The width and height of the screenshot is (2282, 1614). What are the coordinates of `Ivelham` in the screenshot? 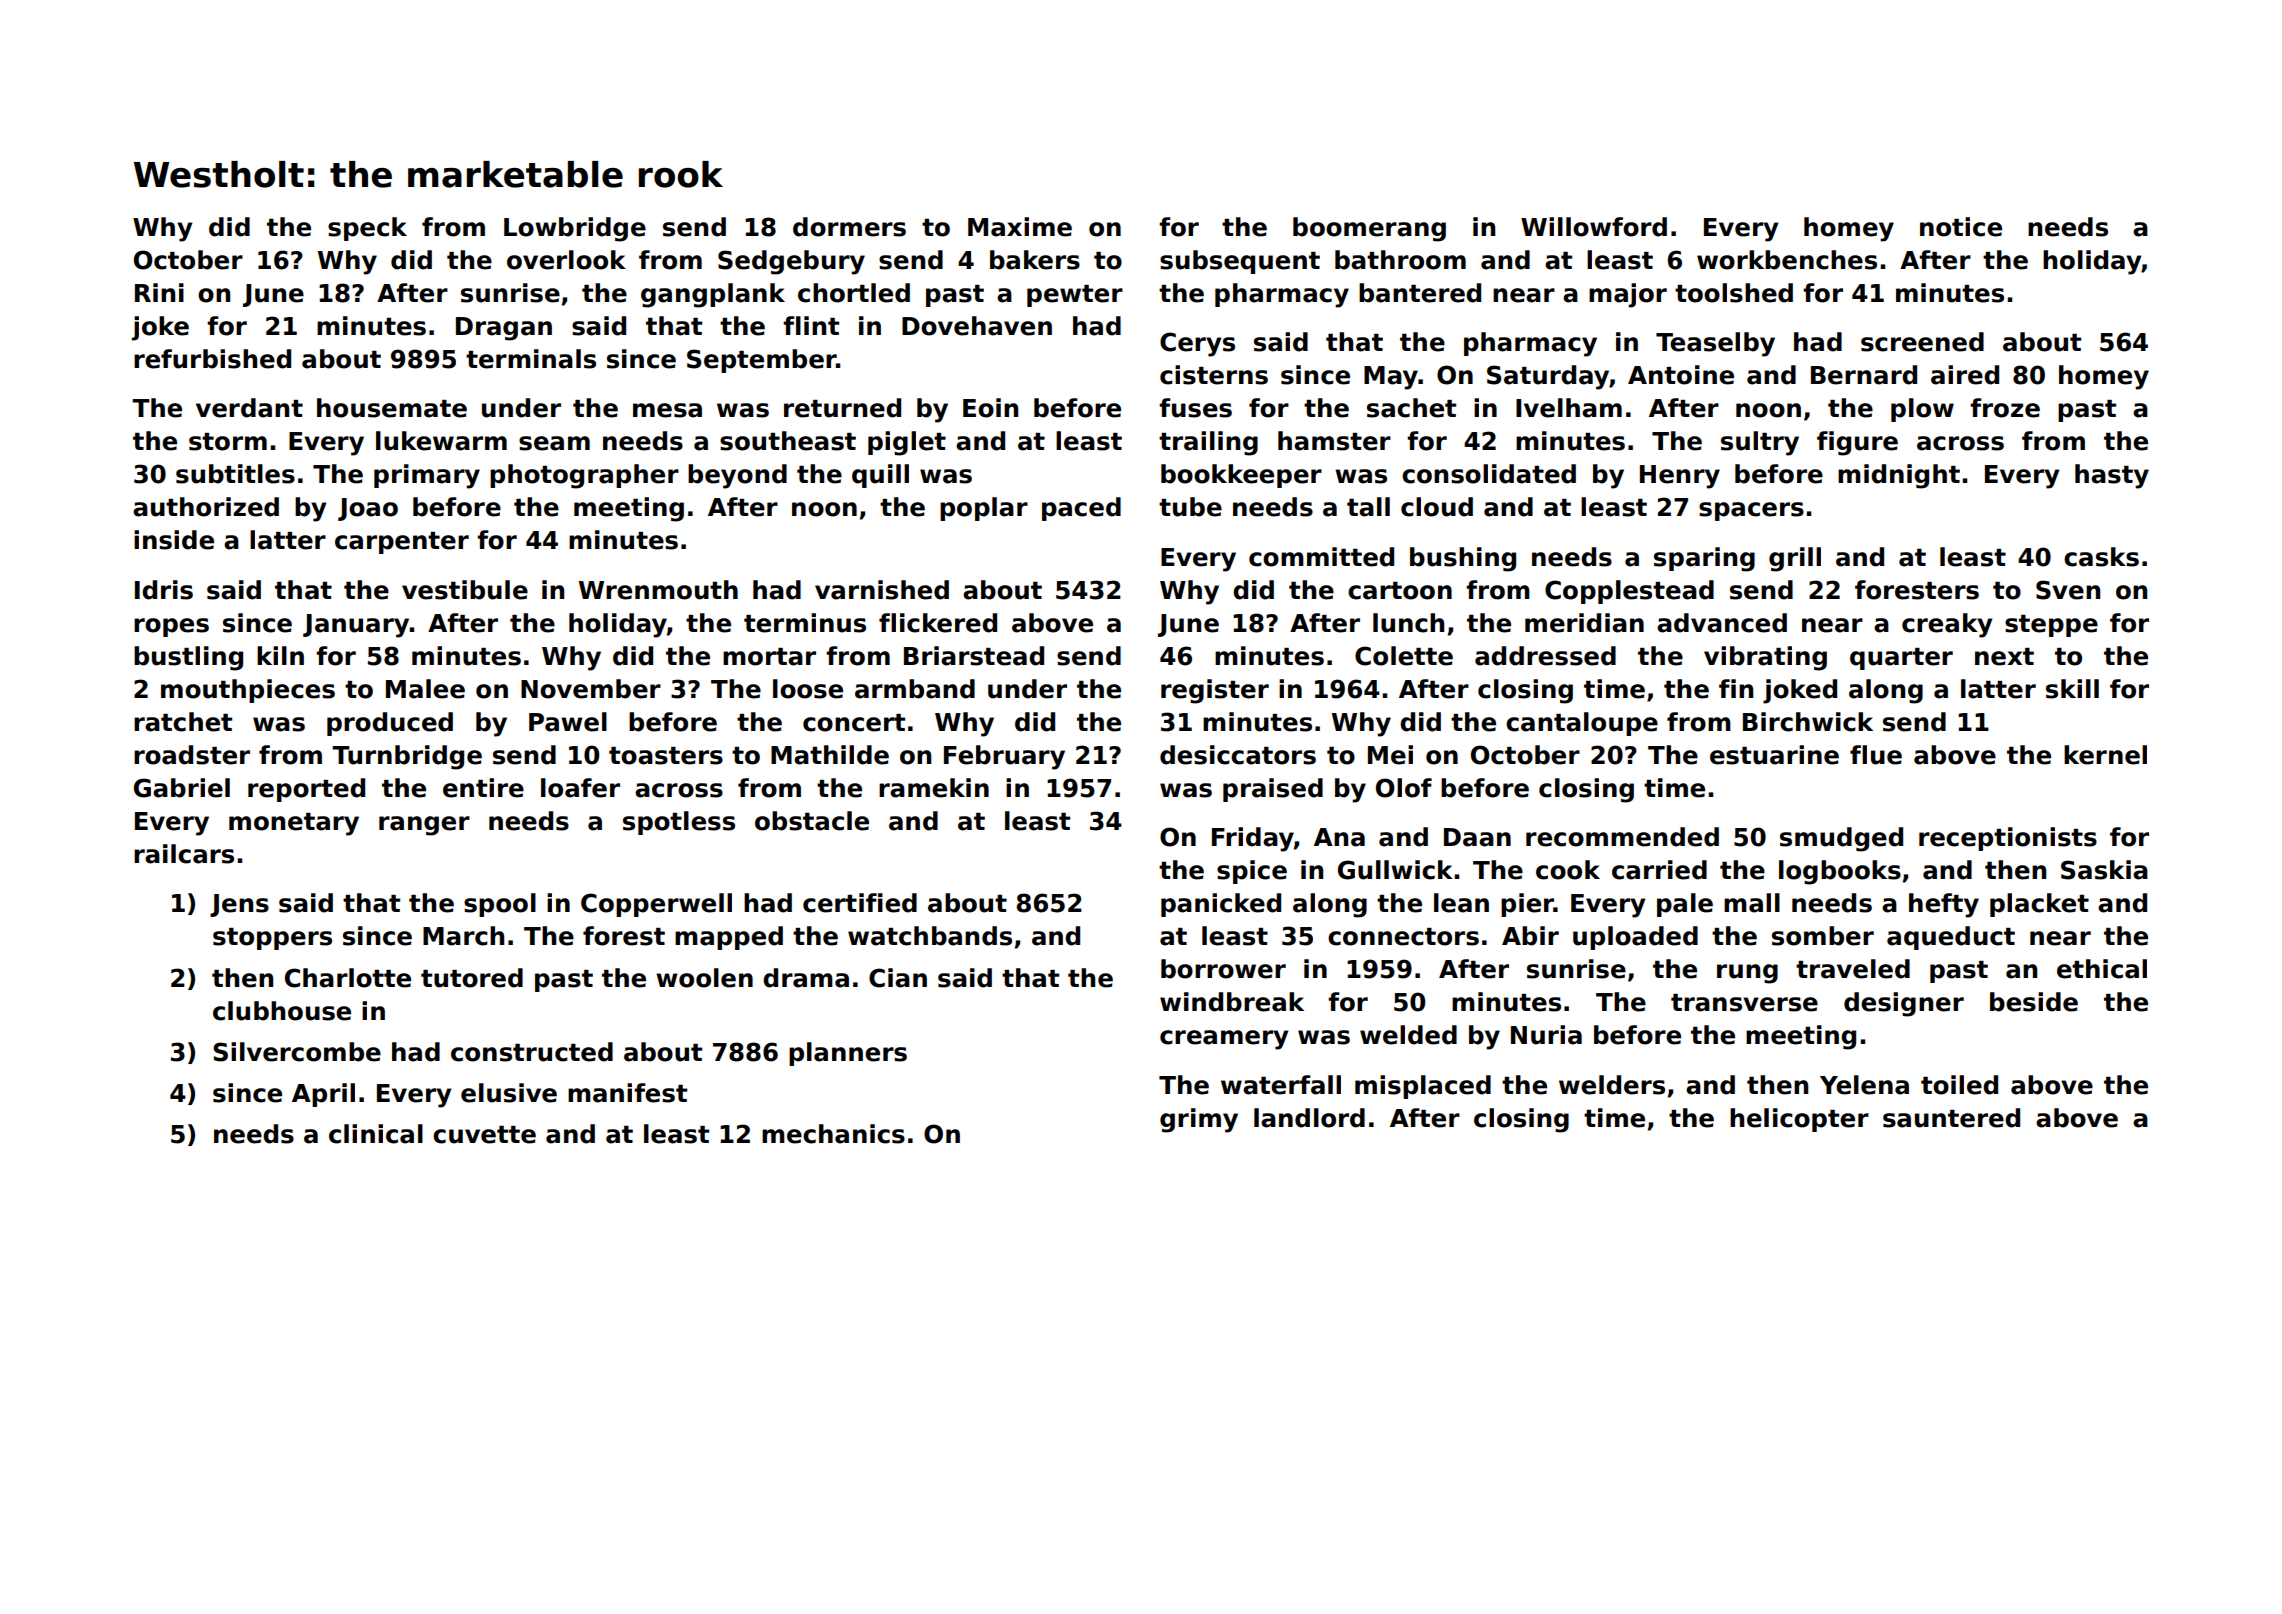 It's located at (1569, 408).
